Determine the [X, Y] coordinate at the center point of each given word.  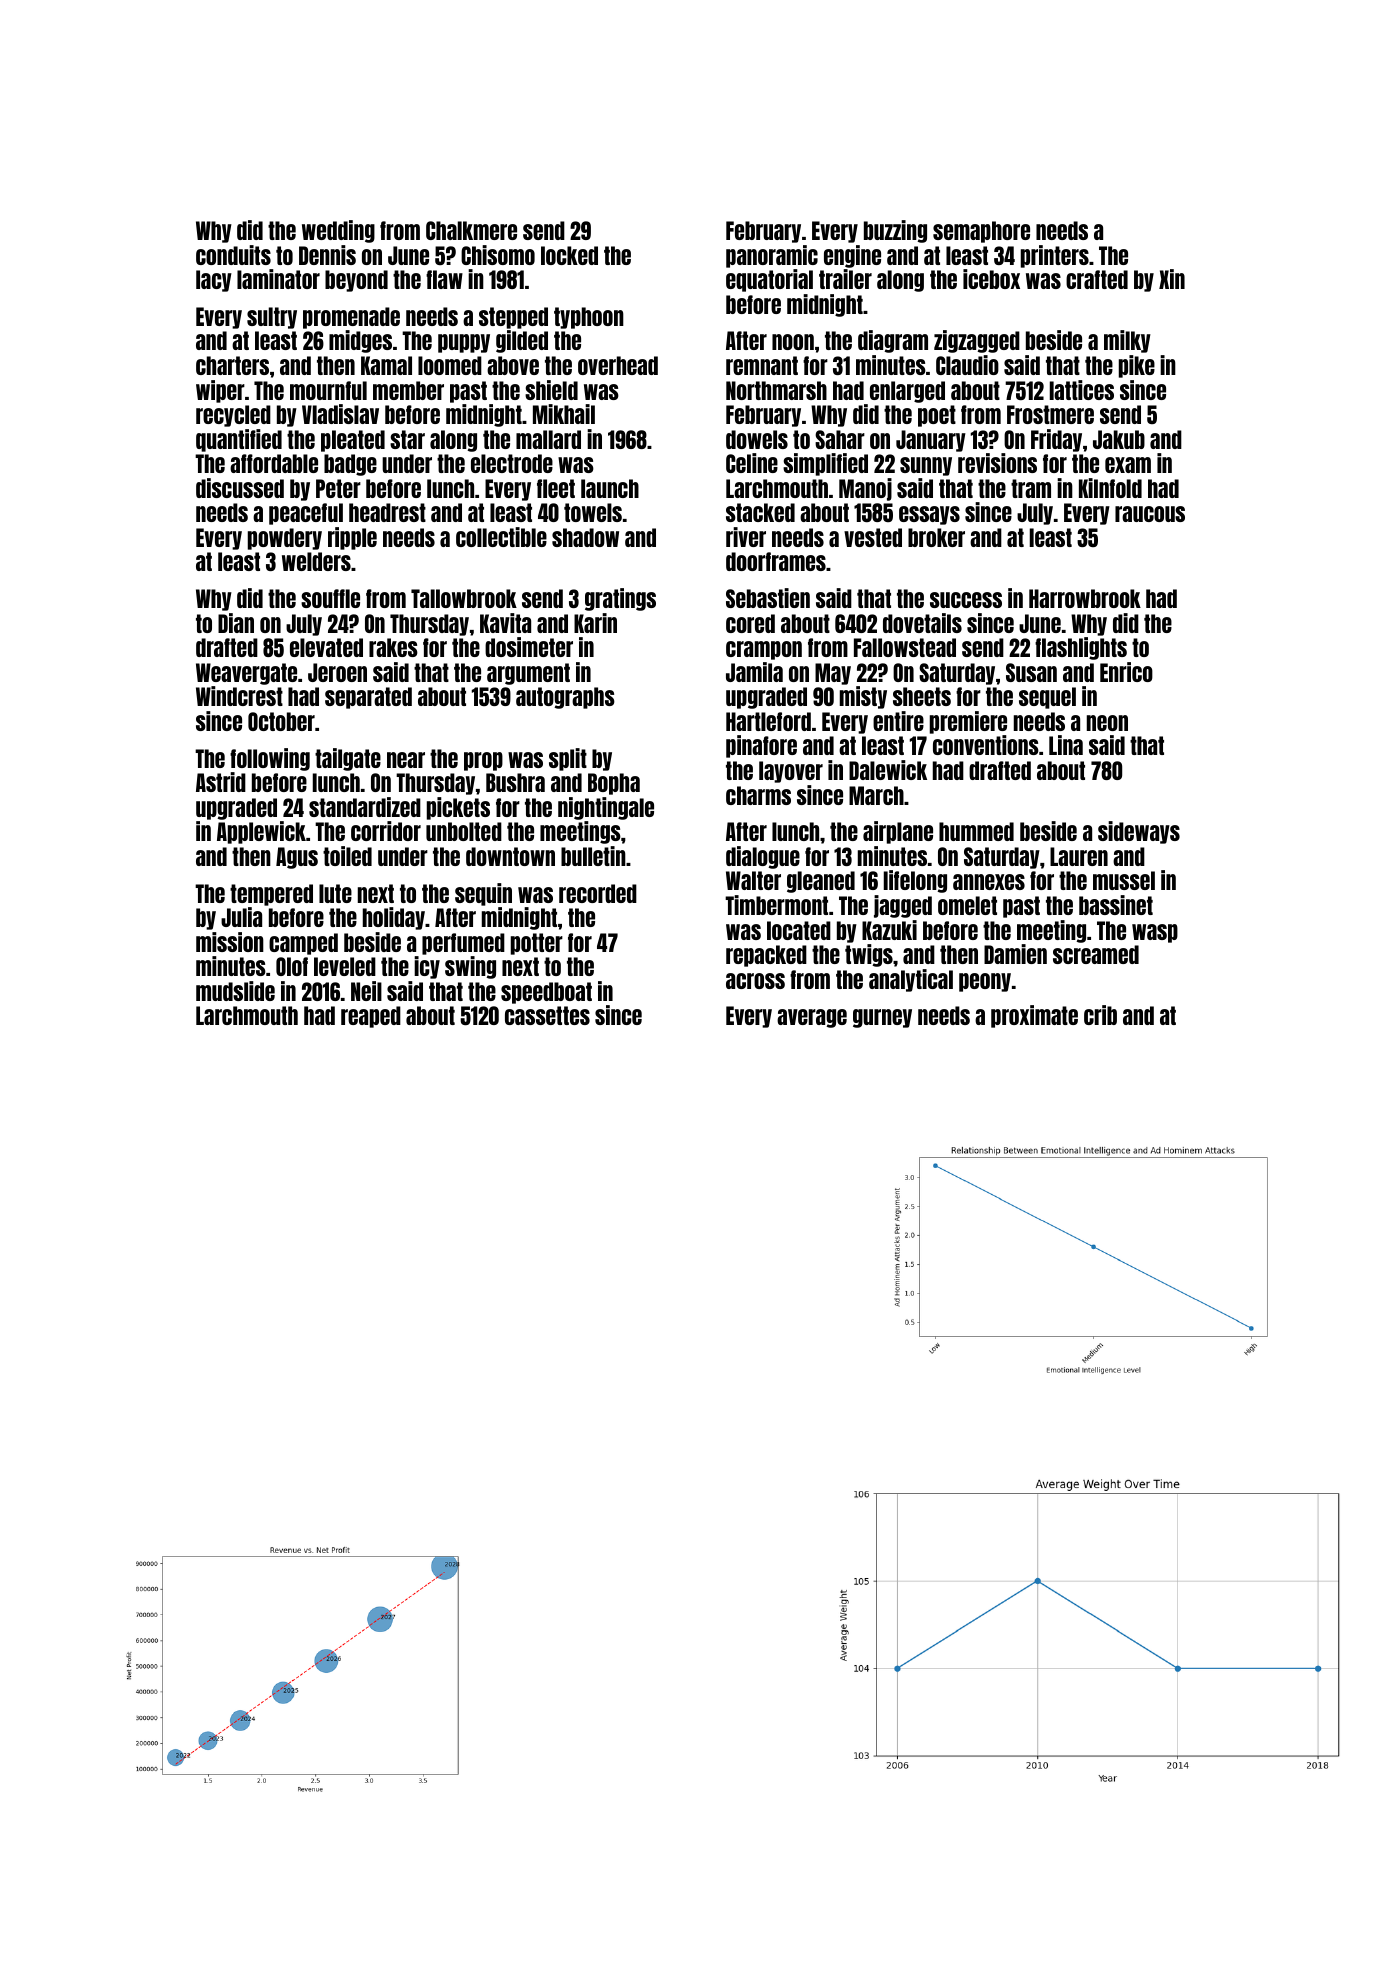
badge [350, 465]
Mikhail [564, 414]
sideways [1139, 832]
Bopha [614, 784]
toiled [347, 856]
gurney [882, 1018]
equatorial [769, 280]
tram [1031, 488]
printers [1055, 256]
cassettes [547, 1015]
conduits [233, 255]
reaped [371, 1017]
